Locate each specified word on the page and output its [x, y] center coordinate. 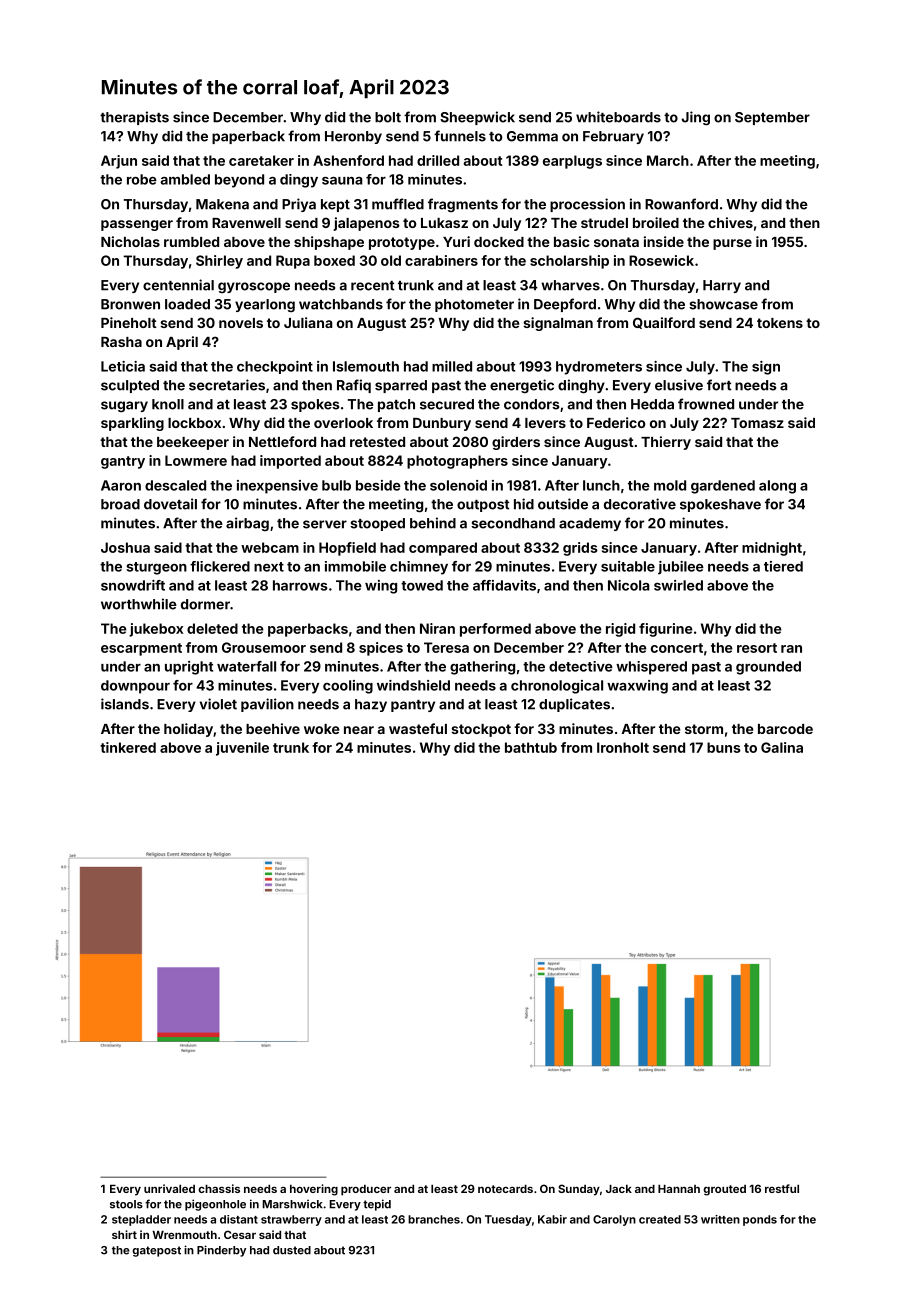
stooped [377, 524]
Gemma [532, 136]
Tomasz [757, 423]
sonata [616, 242]
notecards [505, 1189]
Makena [222, 204]
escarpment [141, 649]
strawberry [291, 1220]
